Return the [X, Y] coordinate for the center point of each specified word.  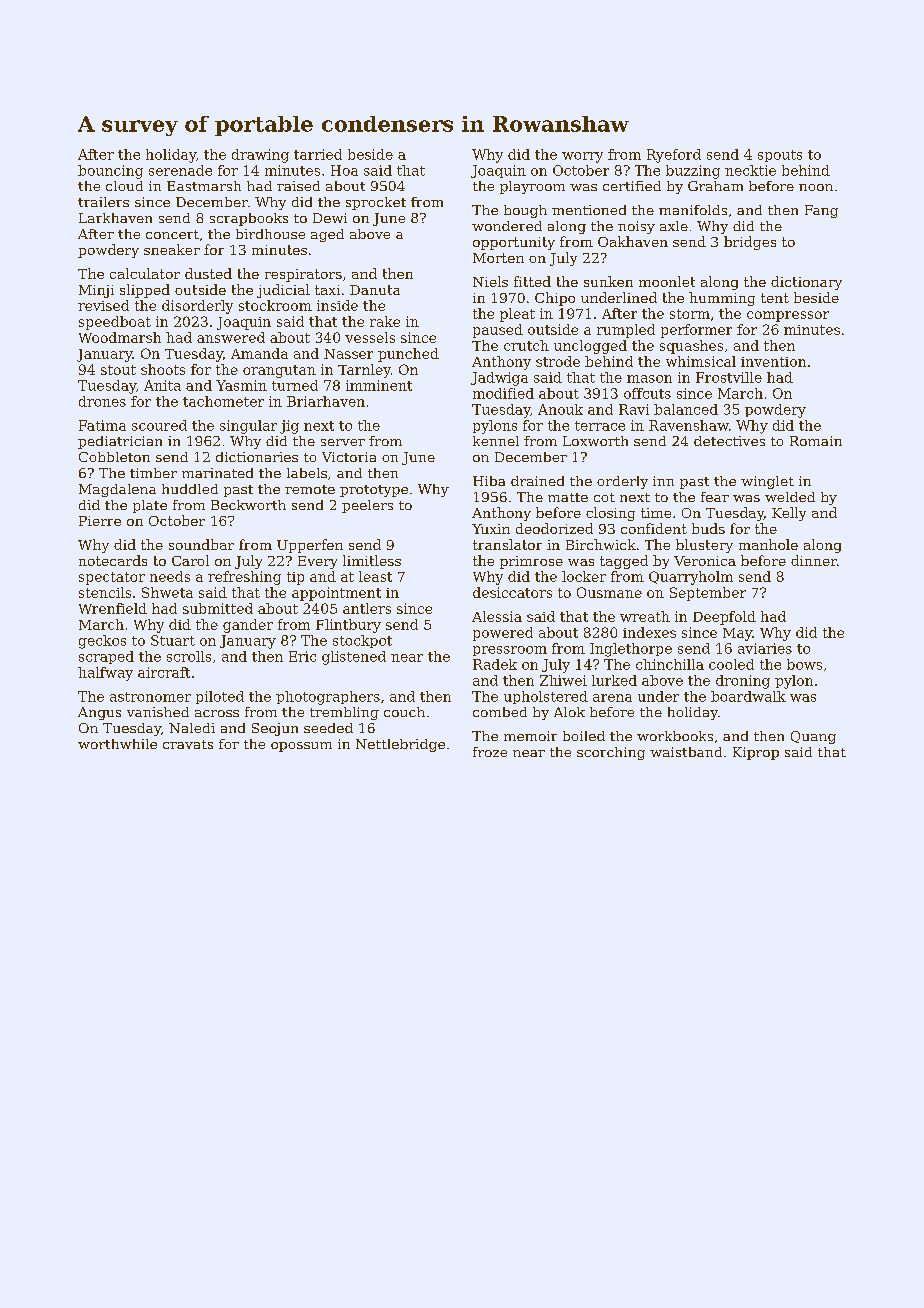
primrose [531, 562]
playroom [532, 187]
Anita [162, 385]
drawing [260, 156]
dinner [814, 560]
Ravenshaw [689, 425]
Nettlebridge [400, 745]
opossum [301, 747]
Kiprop [756, 753]
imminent [379, 385]
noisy [636, 227]
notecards [113, 560]
